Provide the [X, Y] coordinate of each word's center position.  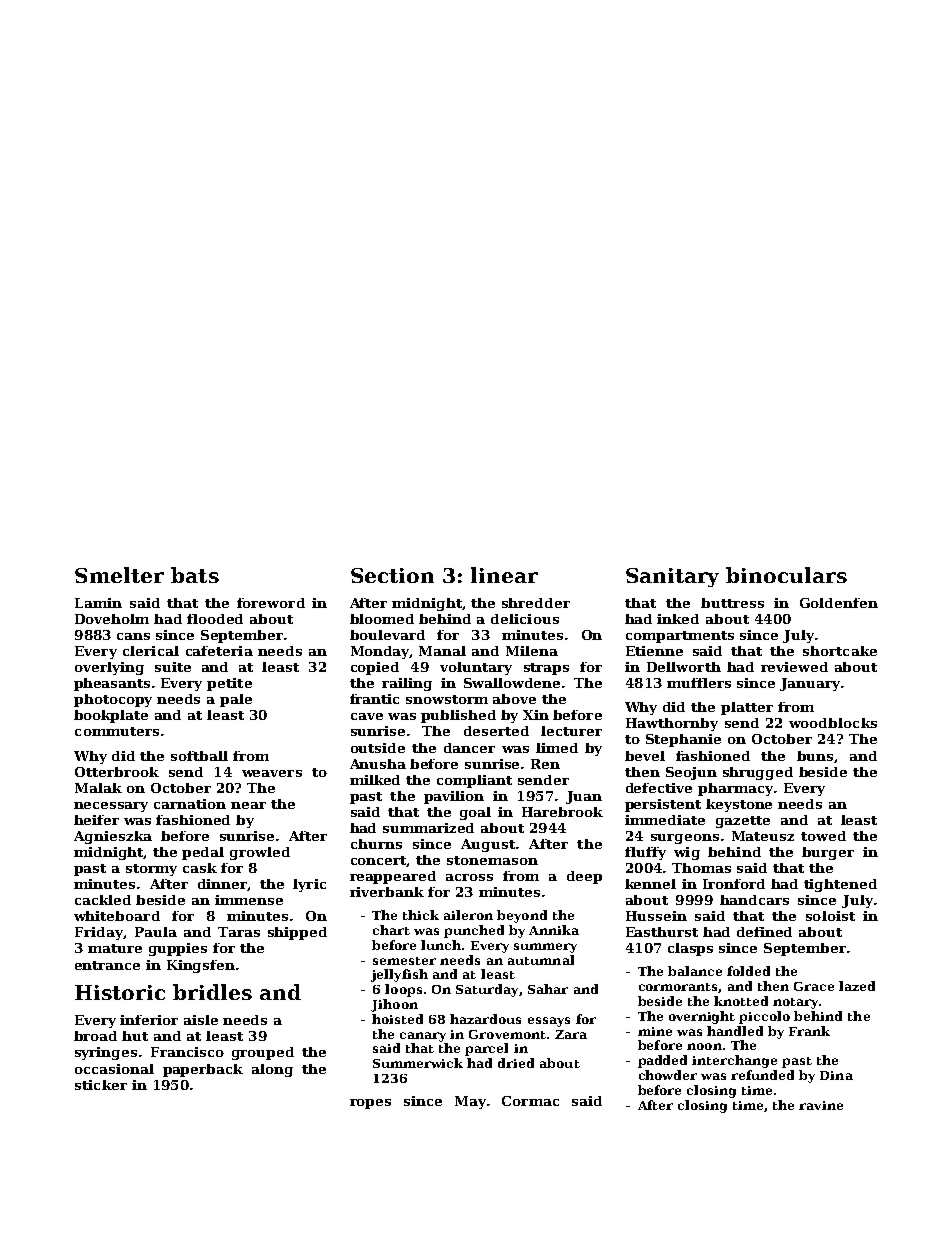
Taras [239, 932]
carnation [190, 804]
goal [475, 813]
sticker [101, 1085]
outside [378, 748]
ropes [370, 1104]
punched [474, 931]
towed [823, 836]
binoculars [786, 575]
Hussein [656, 916]
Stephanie [683, 740]
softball [199, 756]
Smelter [119, 575]
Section [392, 575]
